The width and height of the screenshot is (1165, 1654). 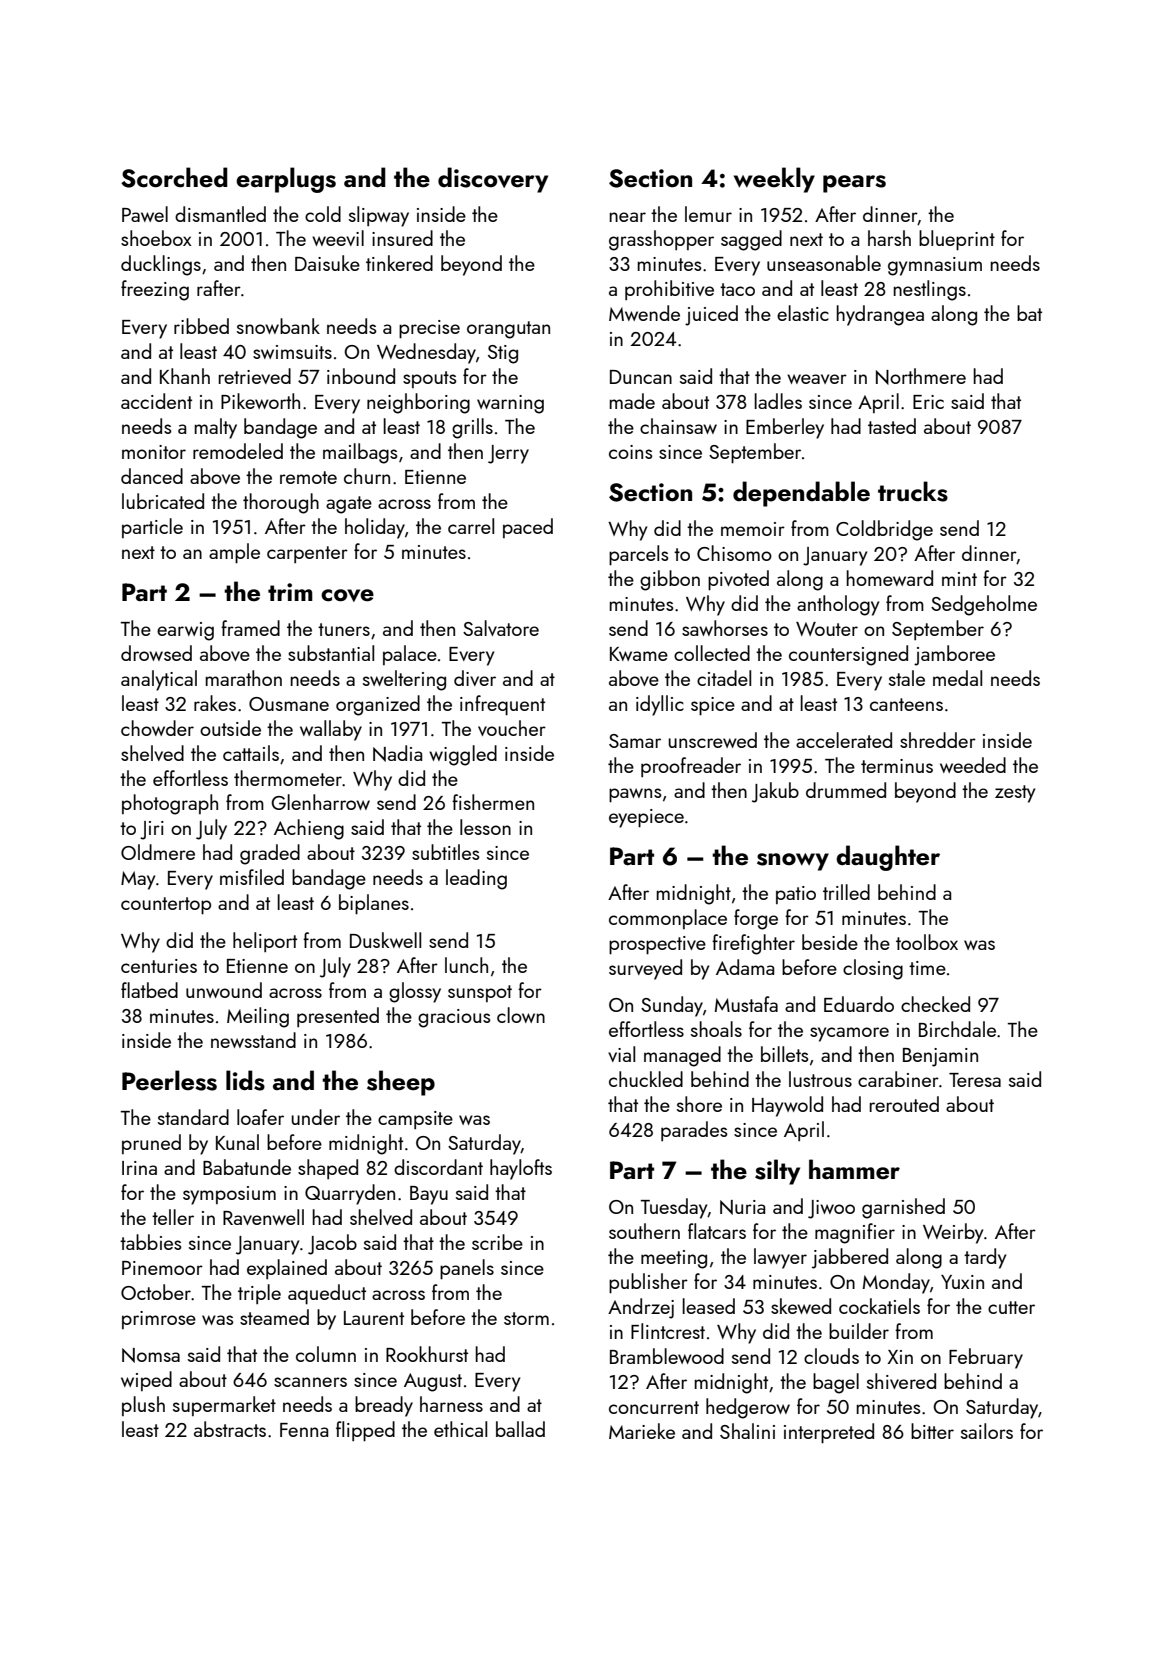 What do you see at coordinates (785, 428) in the screenshot?
I see `Emberley` at bounding box center [785, 428].
